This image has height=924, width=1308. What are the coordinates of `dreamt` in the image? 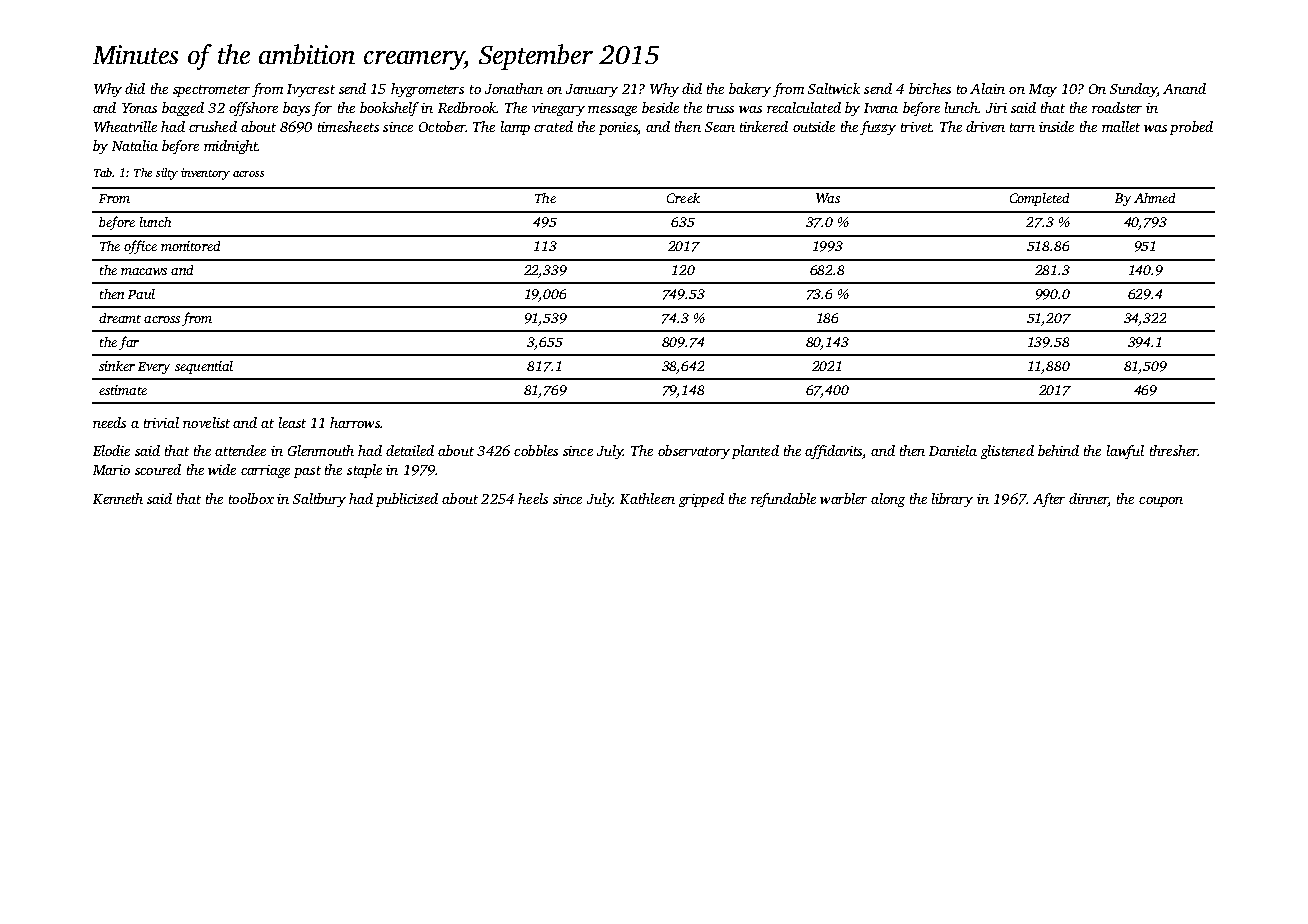 It's located at (120, 318).
